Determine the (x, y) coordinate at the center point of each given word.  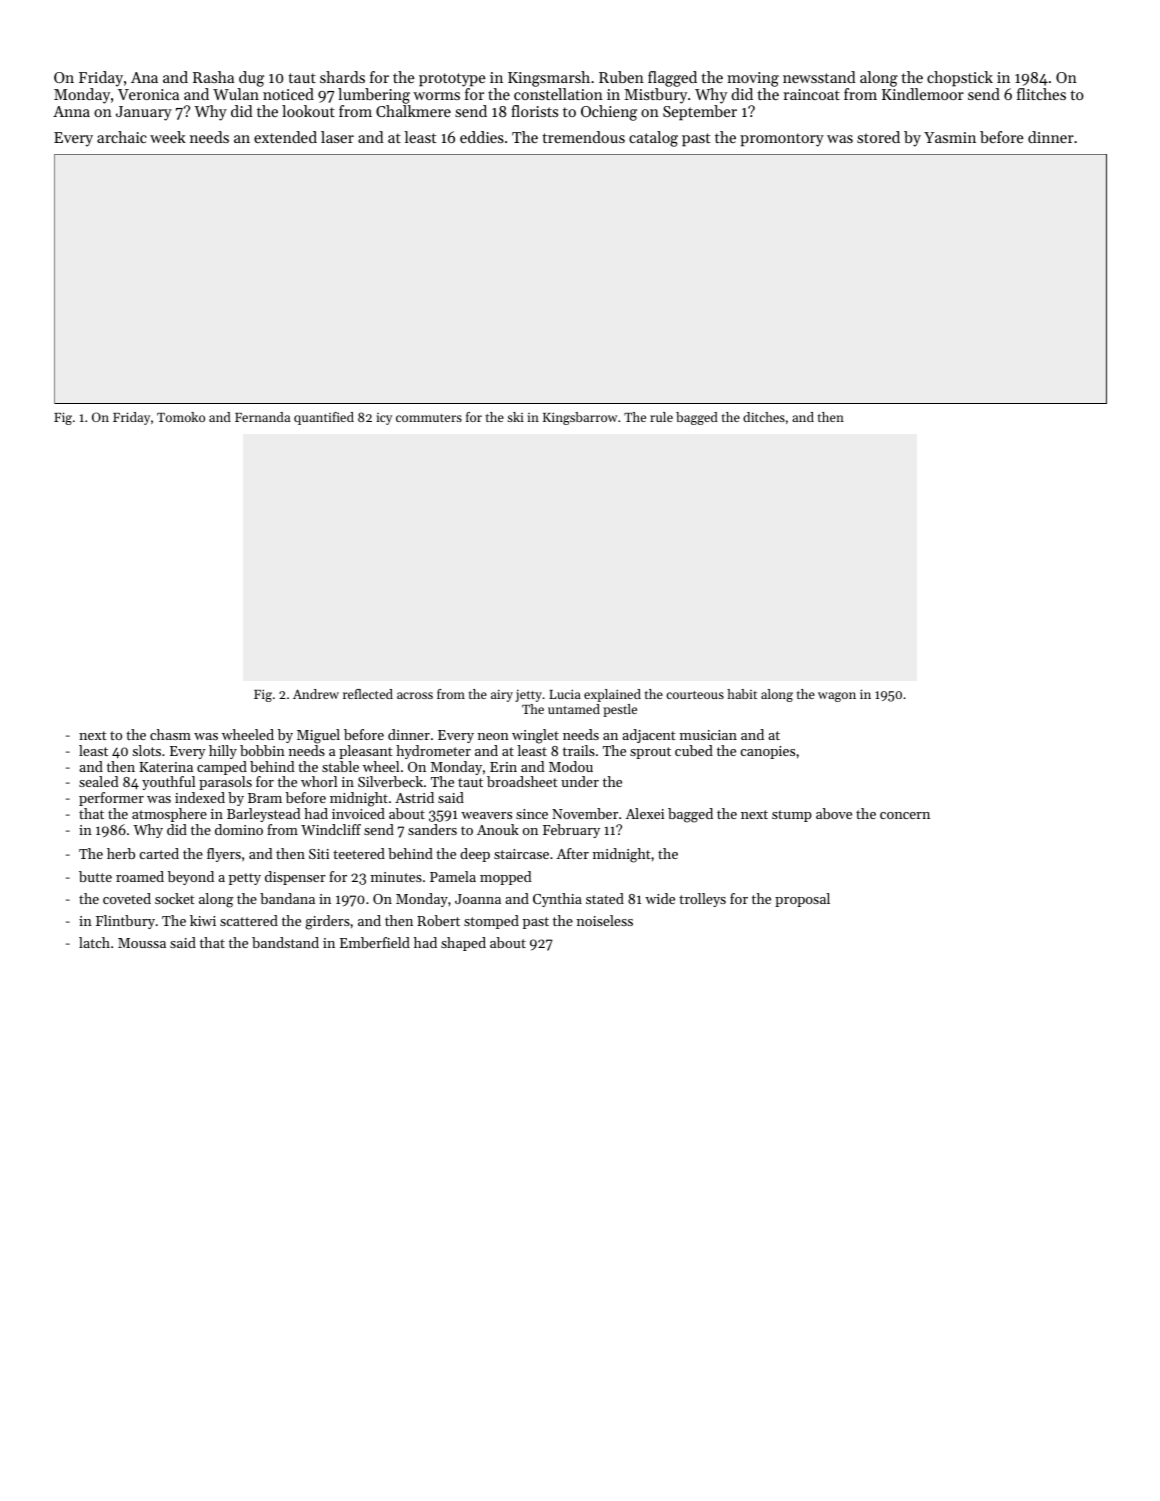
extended (285, 137)
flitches (1041, 94)
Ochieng (609, 113)
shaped (463, 944)
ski (515, 417)
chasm (170, 734)
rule (661, 417)
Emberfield (375, 942)
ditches (764, 417)
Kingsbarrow (580, 418)
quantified (324, 418)
